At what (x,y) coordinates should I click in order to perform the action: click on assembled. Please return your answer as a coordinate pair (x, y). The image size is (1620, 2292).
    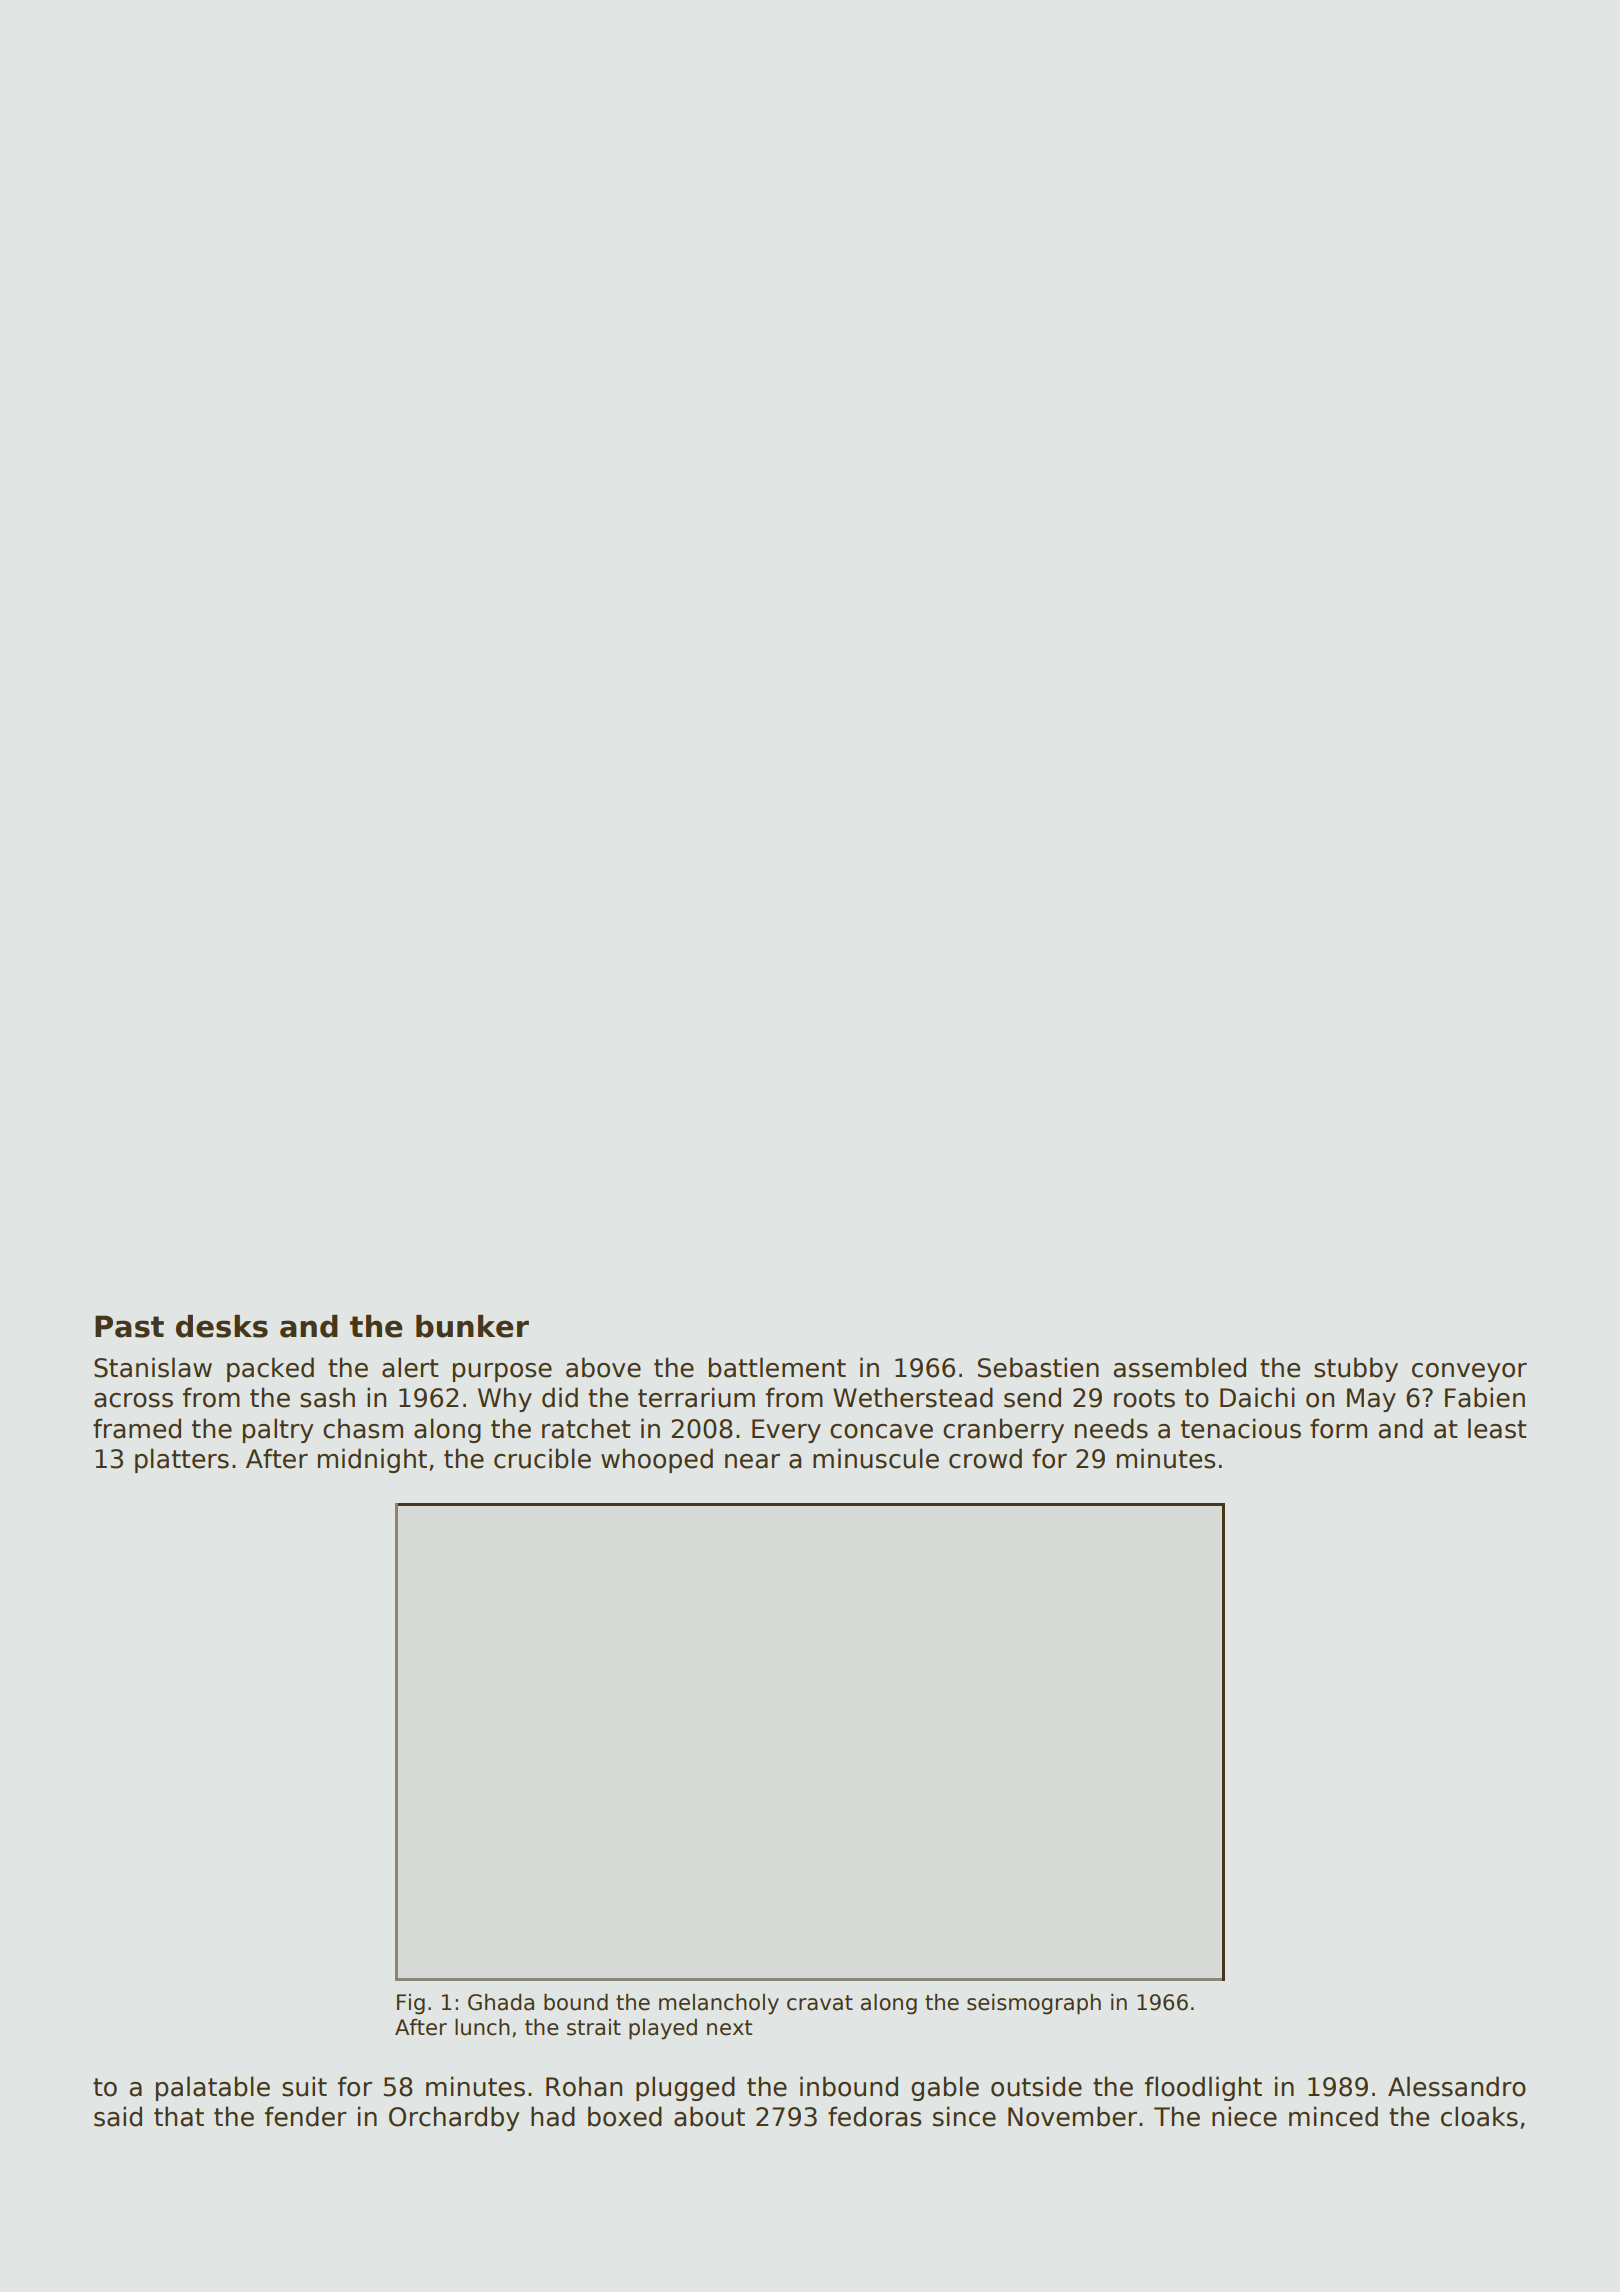
    Looking at the image, I should click on (1179, 1367).
